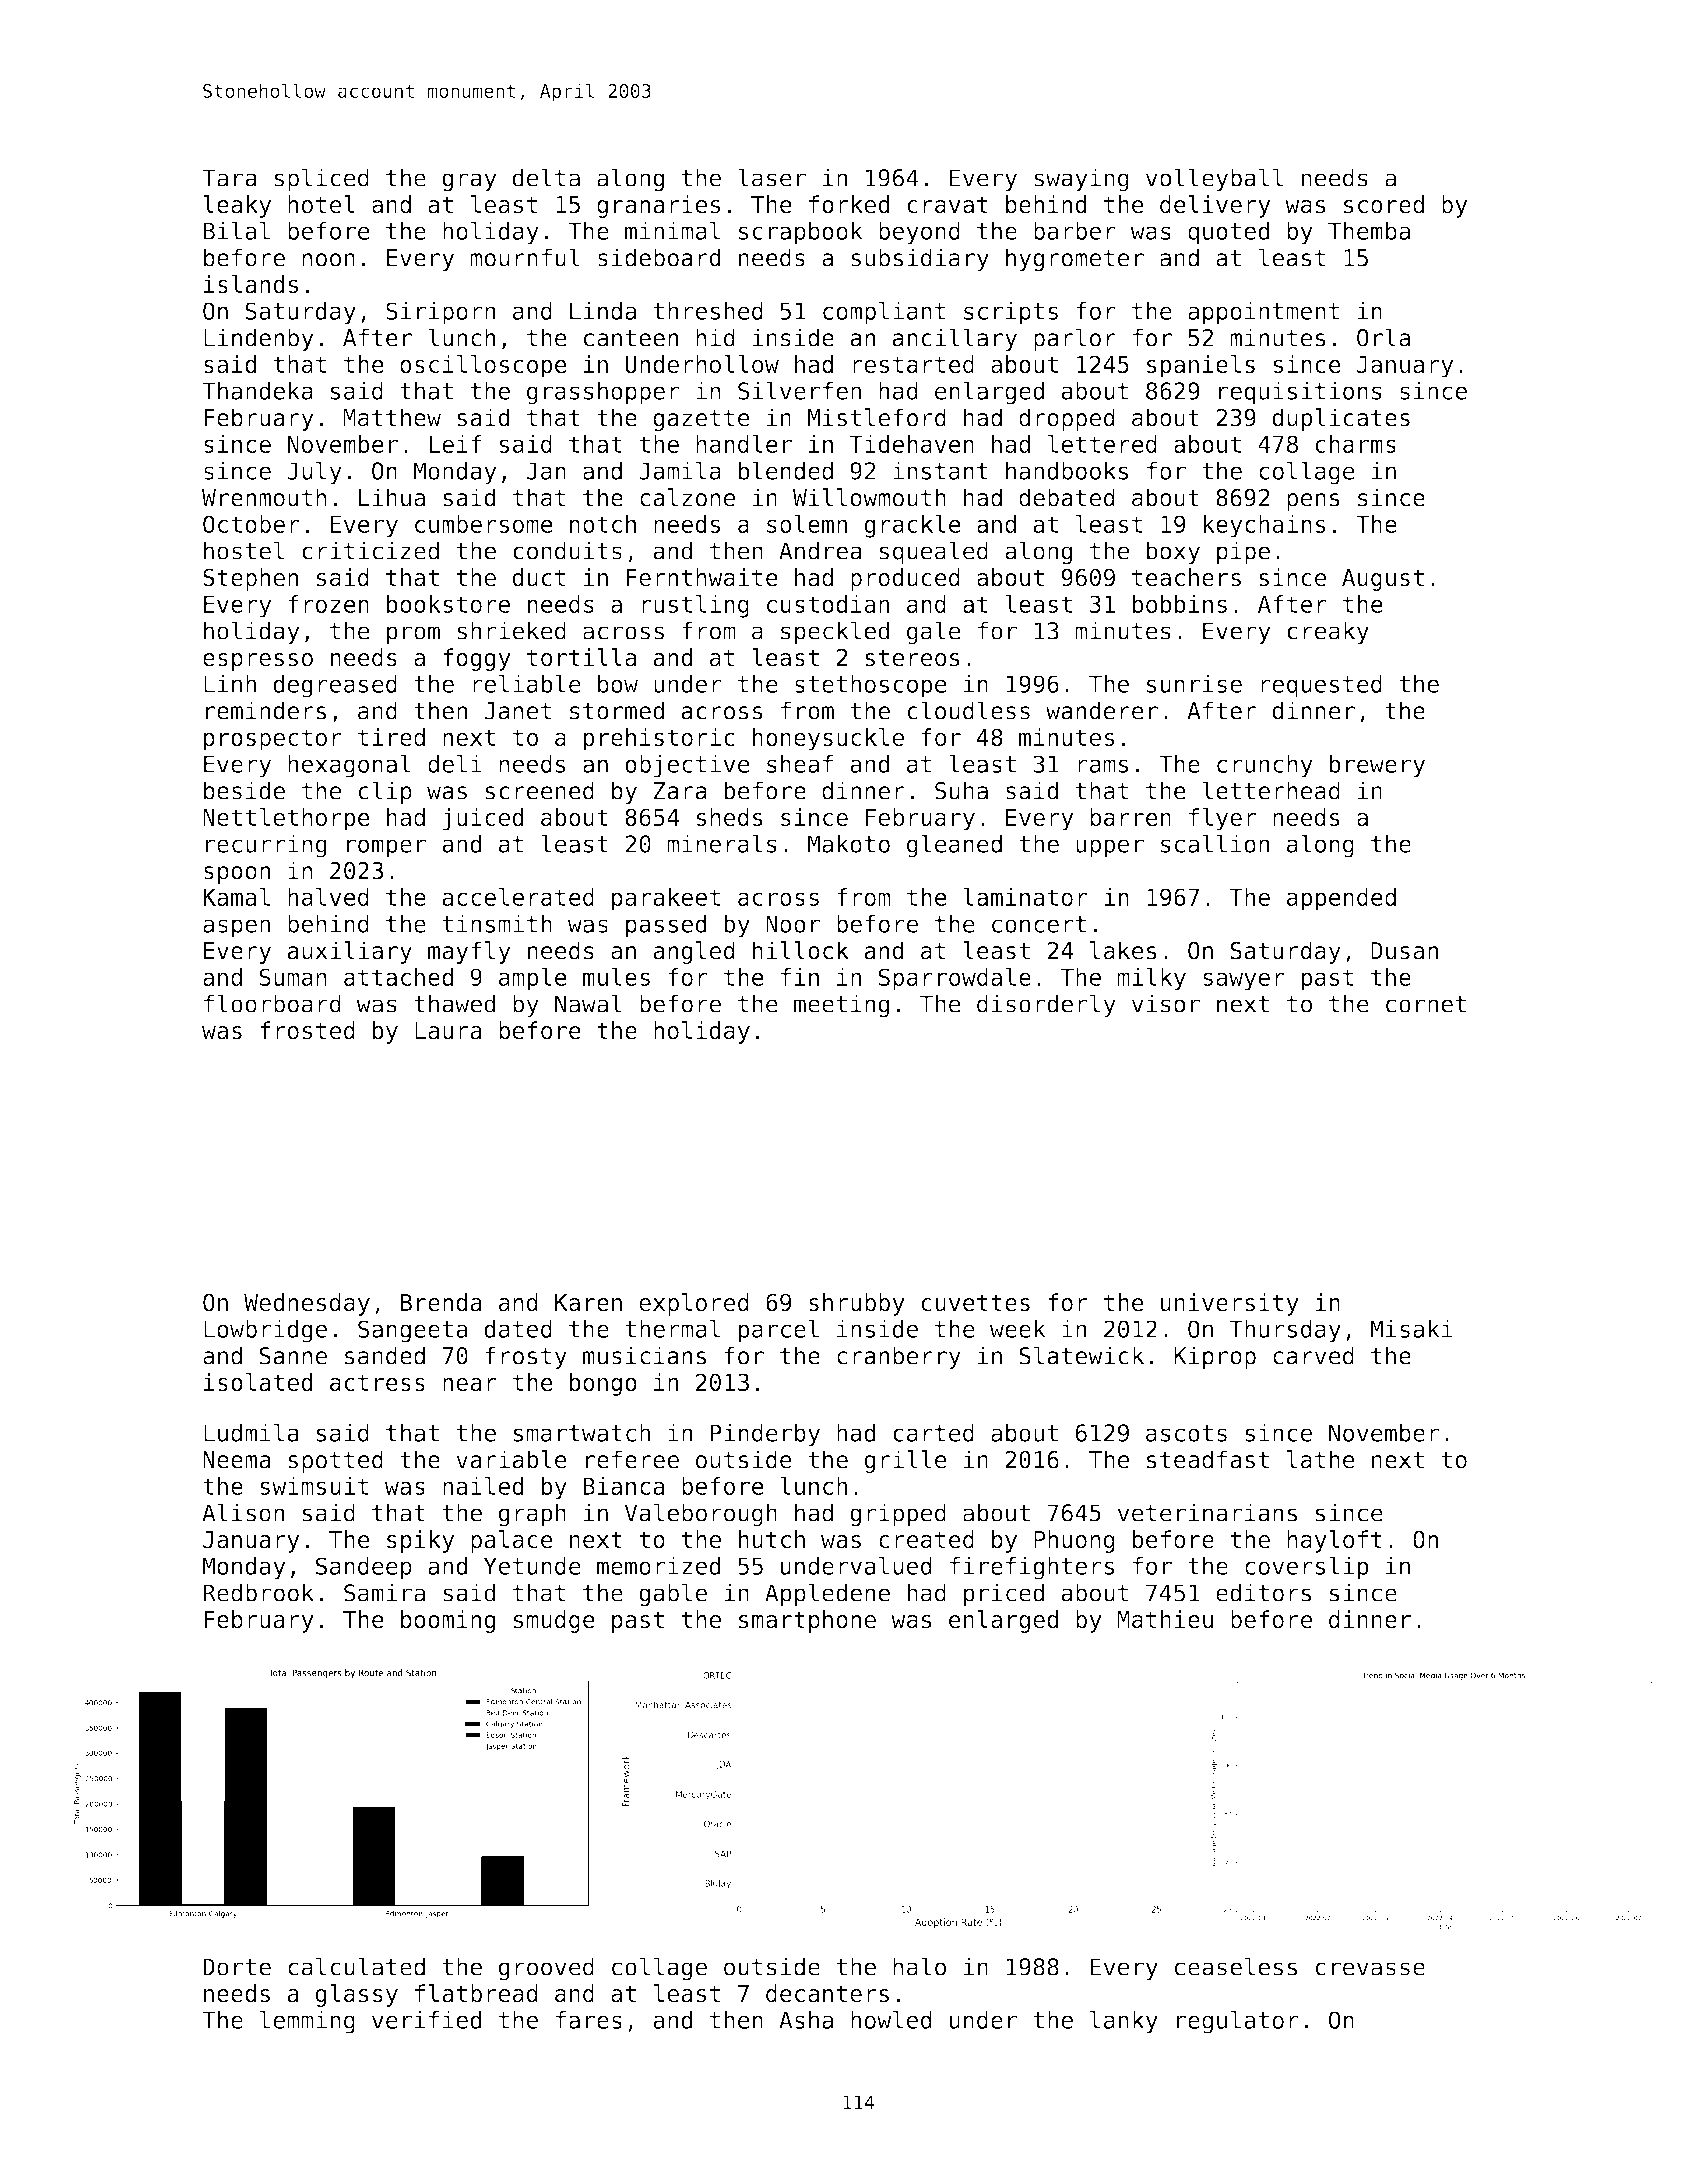  I want to click on fares, so click(589, 2020).
